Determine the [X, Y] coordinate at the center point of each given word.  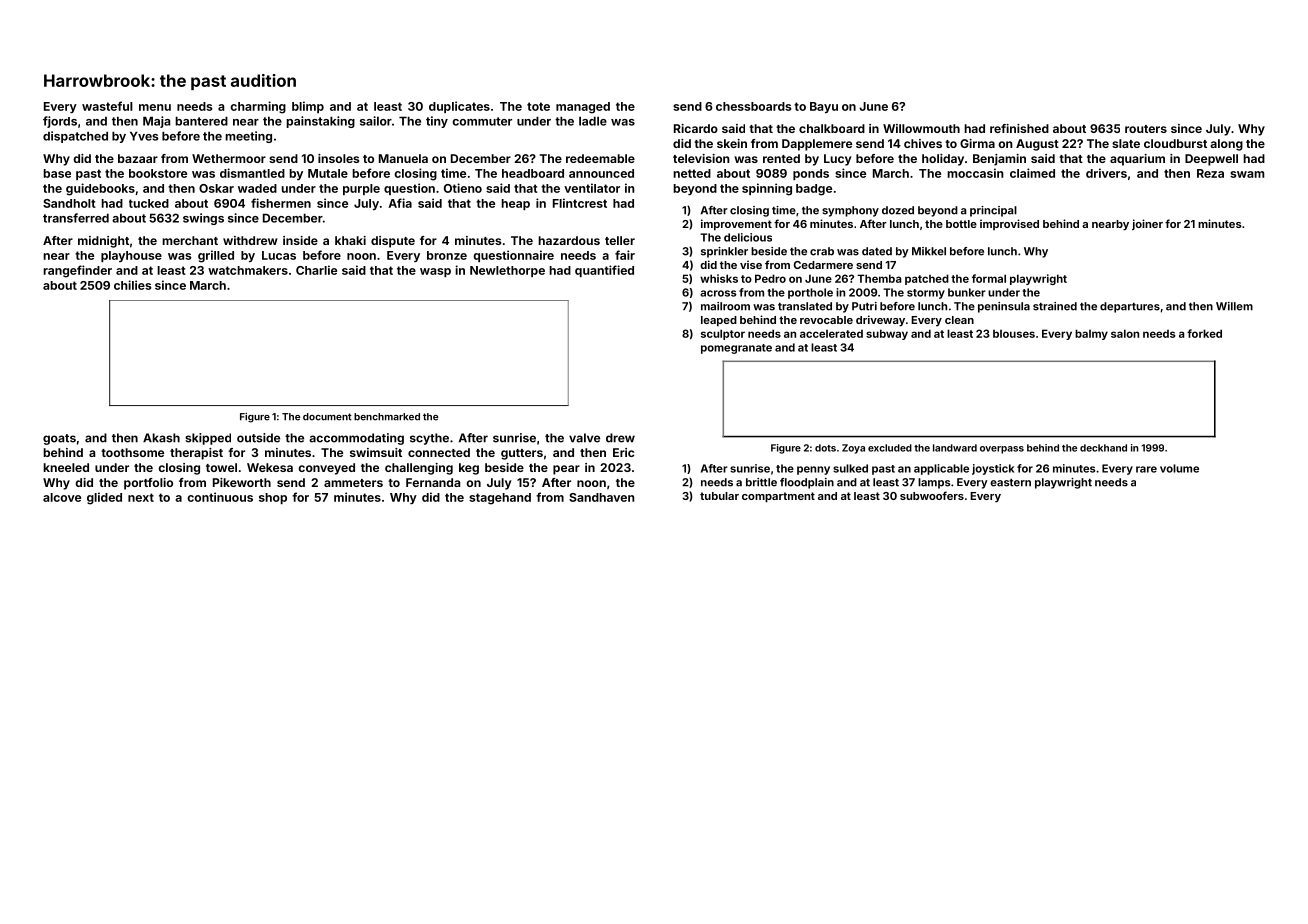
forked [1204, 333]
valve [584, 438]
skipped [208, 439]
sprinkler [724, 252]
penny [813, 470]
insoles [338, 158]
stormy [926, 294]
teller [620, 240]
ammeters [353, 483]
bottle [961, 224]
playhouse [131, 256]
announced [601, 173]
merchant [190, 240]
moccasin [975, 173]
